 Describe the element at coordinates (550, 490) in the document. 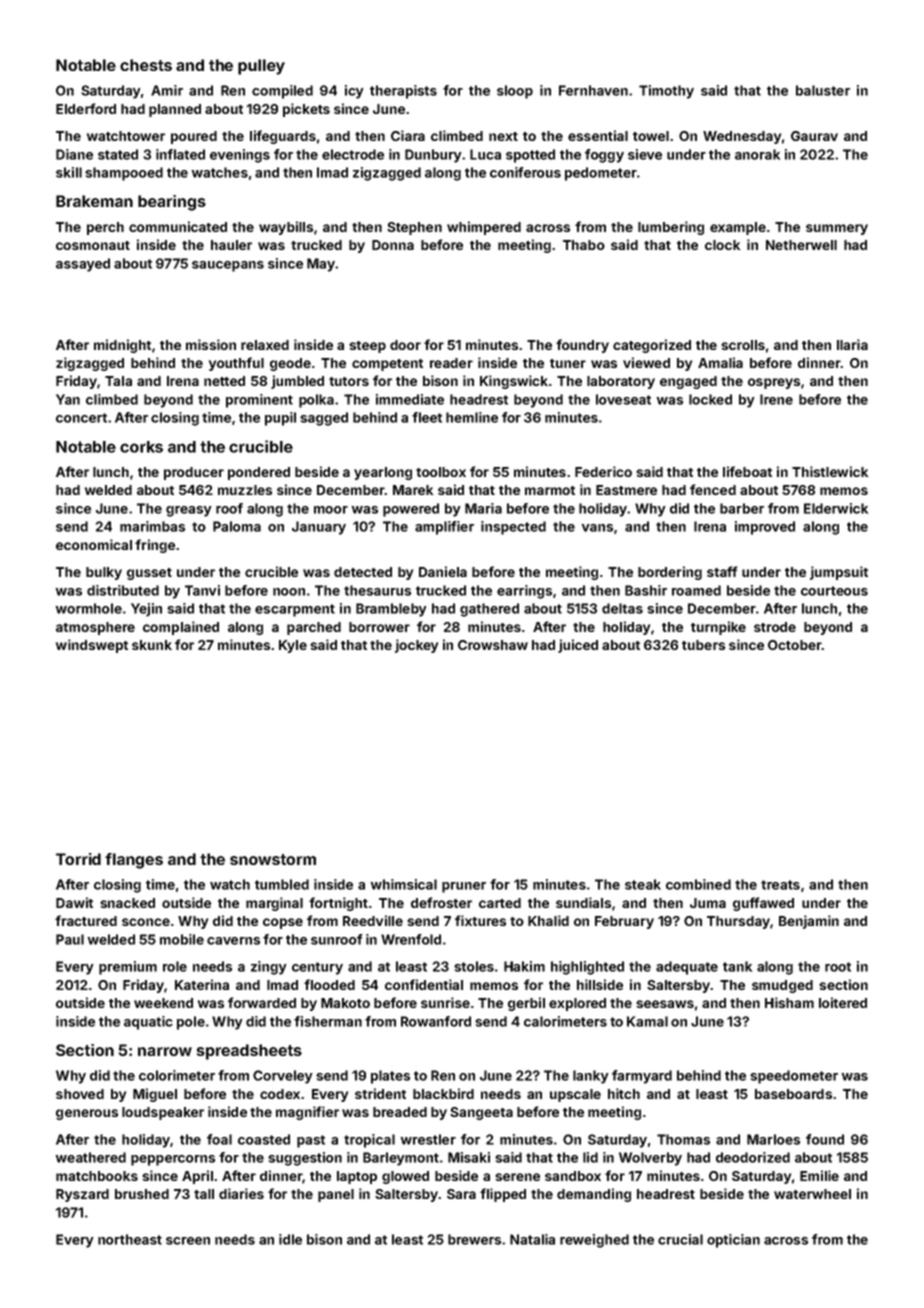

I see `marmot` at that location.
